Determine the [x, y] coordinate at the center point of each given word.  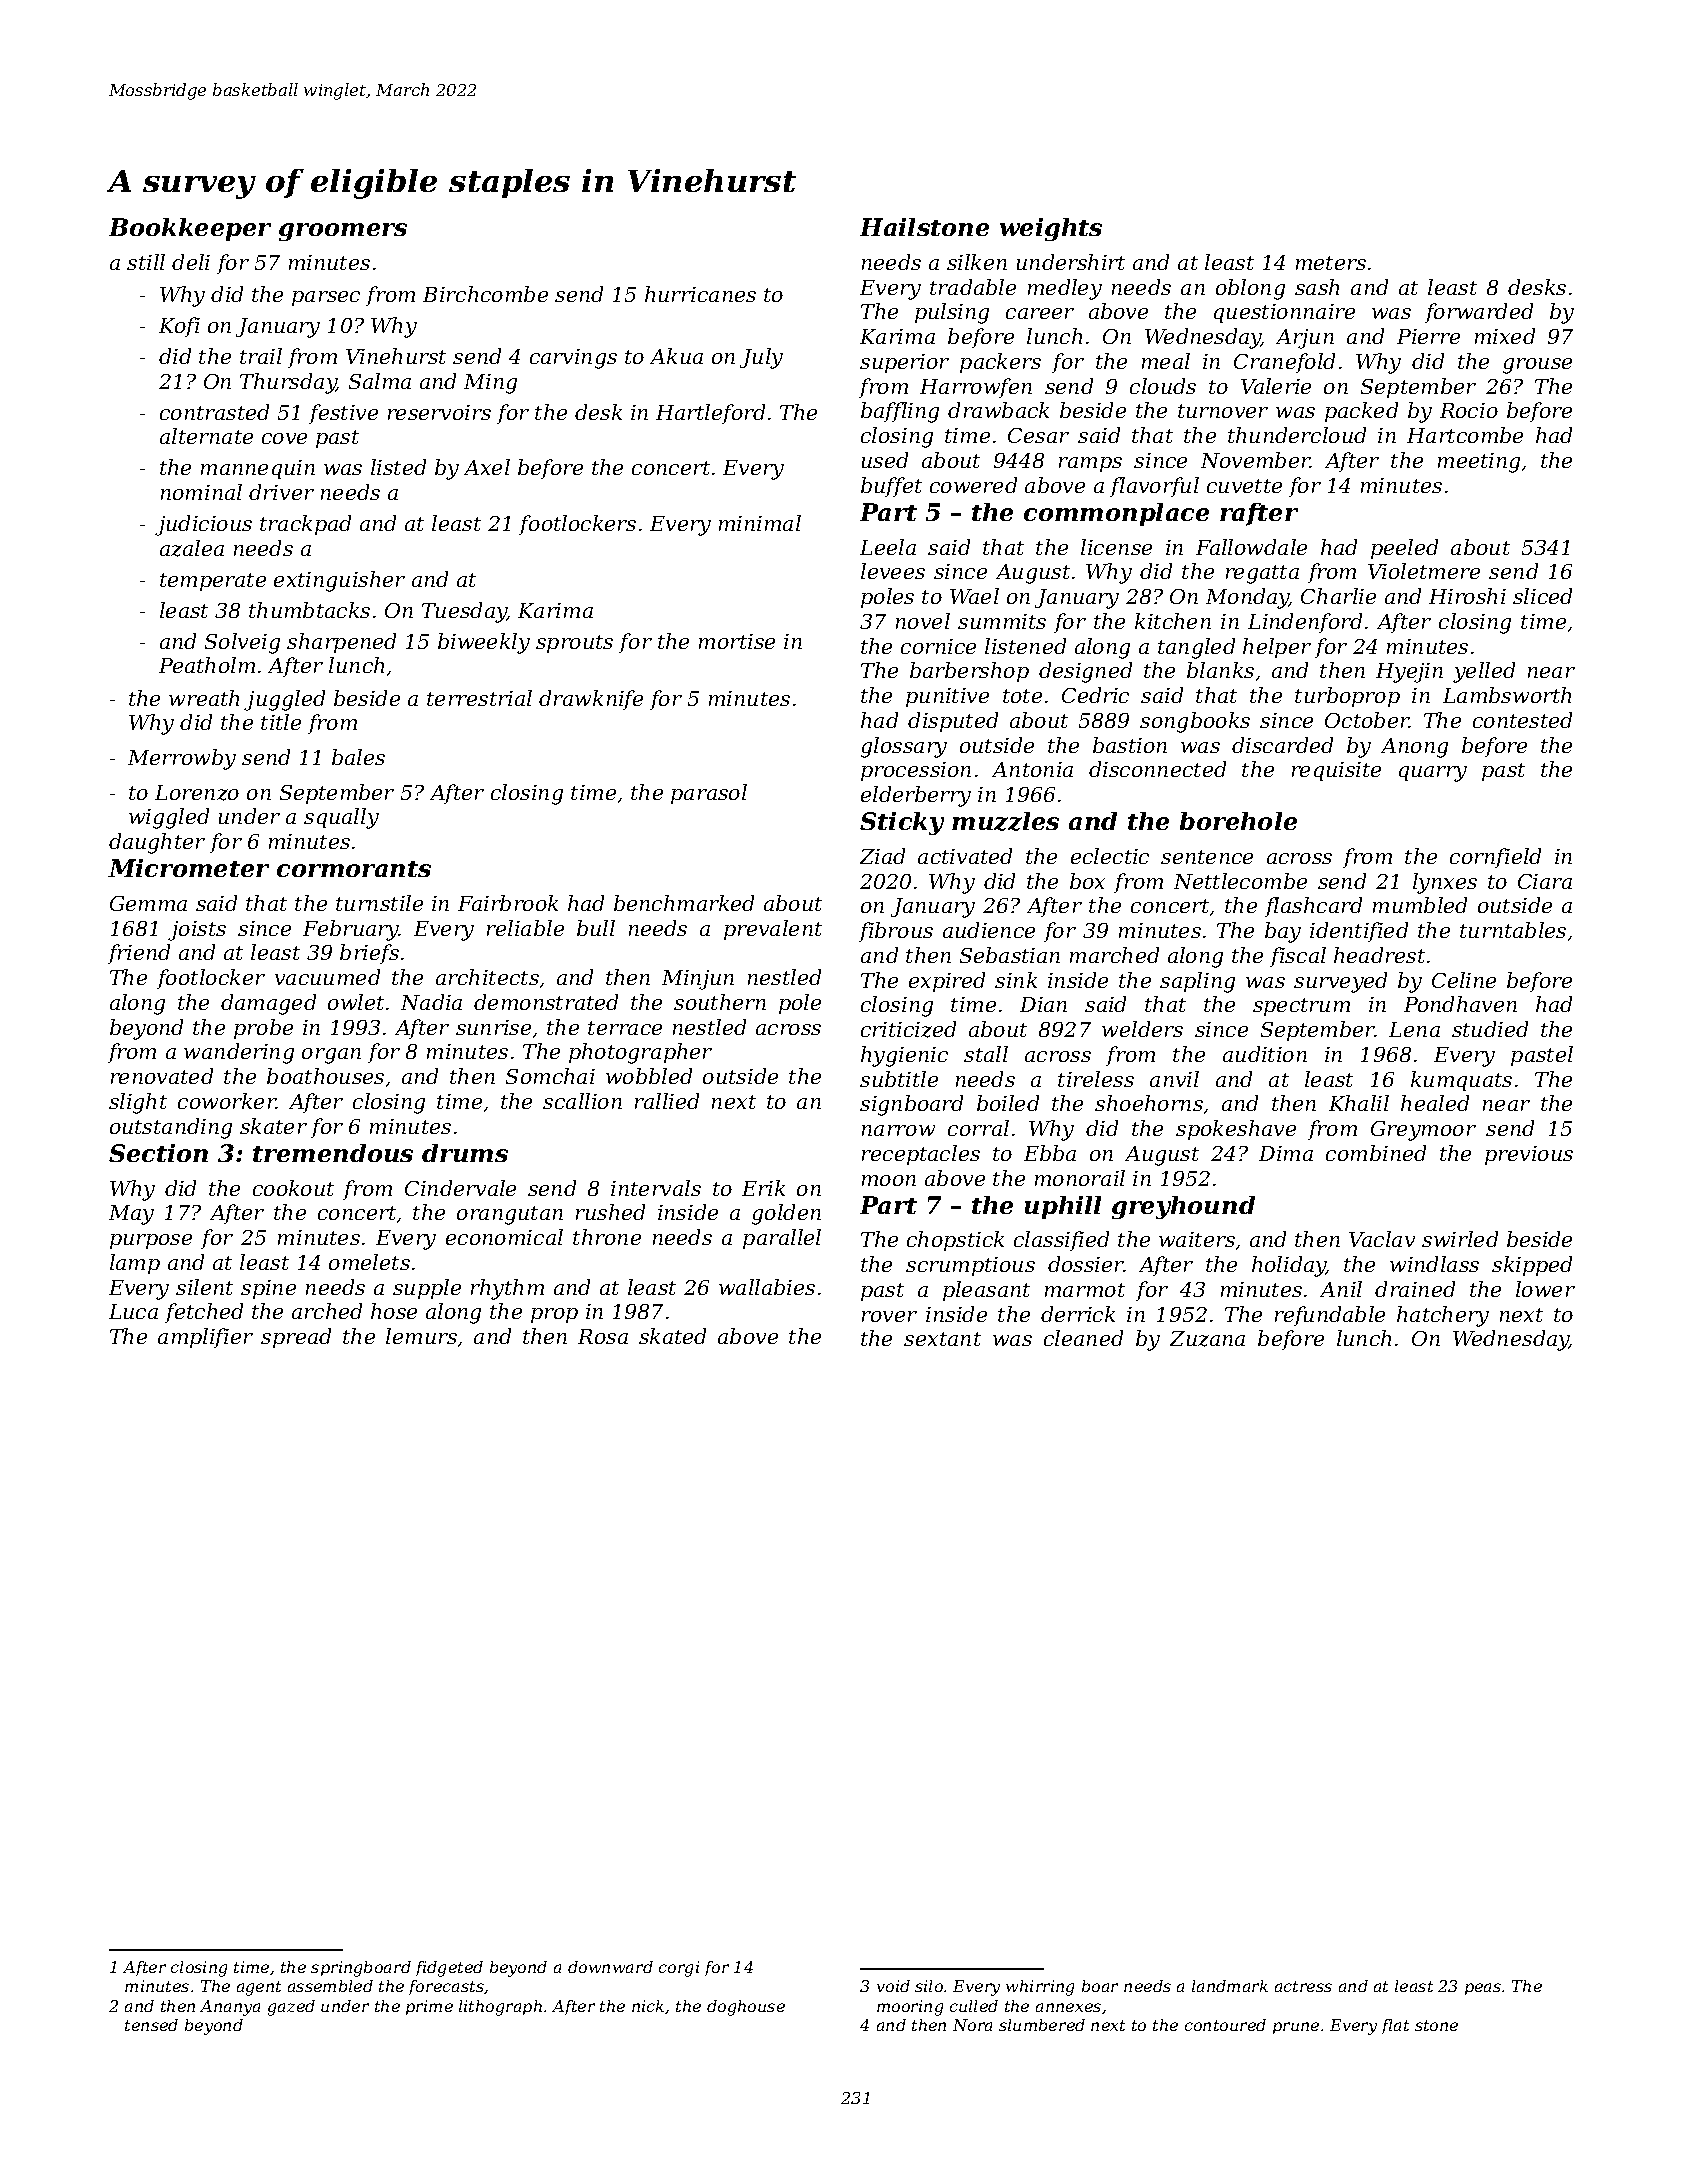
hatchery [1443, 1316]
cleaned [1083, 1338]
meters [1331, 263]
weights [1051, 229]
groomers [343, 232]
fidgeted [449, 1969]
